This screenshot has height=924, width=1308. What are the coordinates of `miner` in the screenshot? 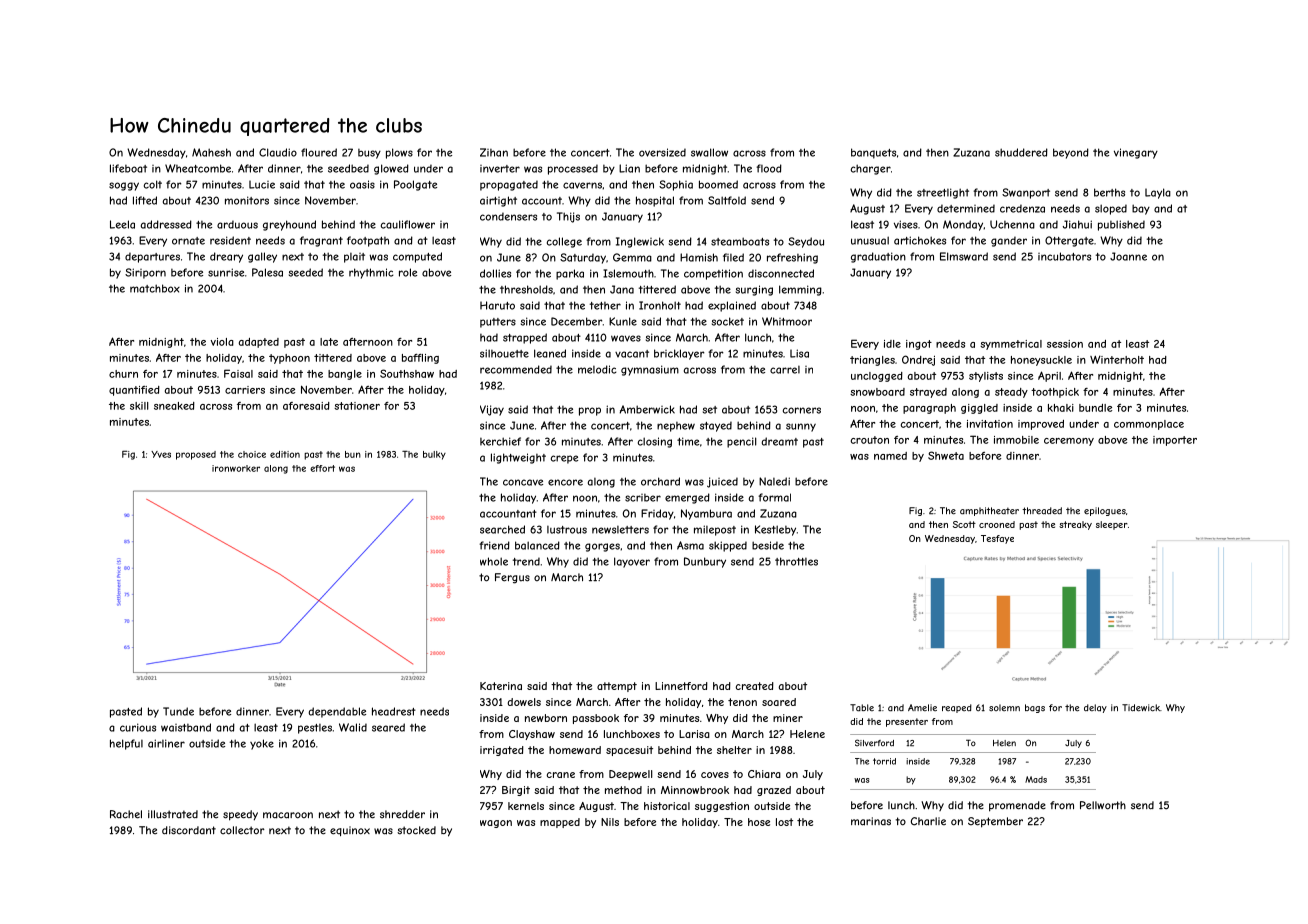 It's located at (788, 718).
